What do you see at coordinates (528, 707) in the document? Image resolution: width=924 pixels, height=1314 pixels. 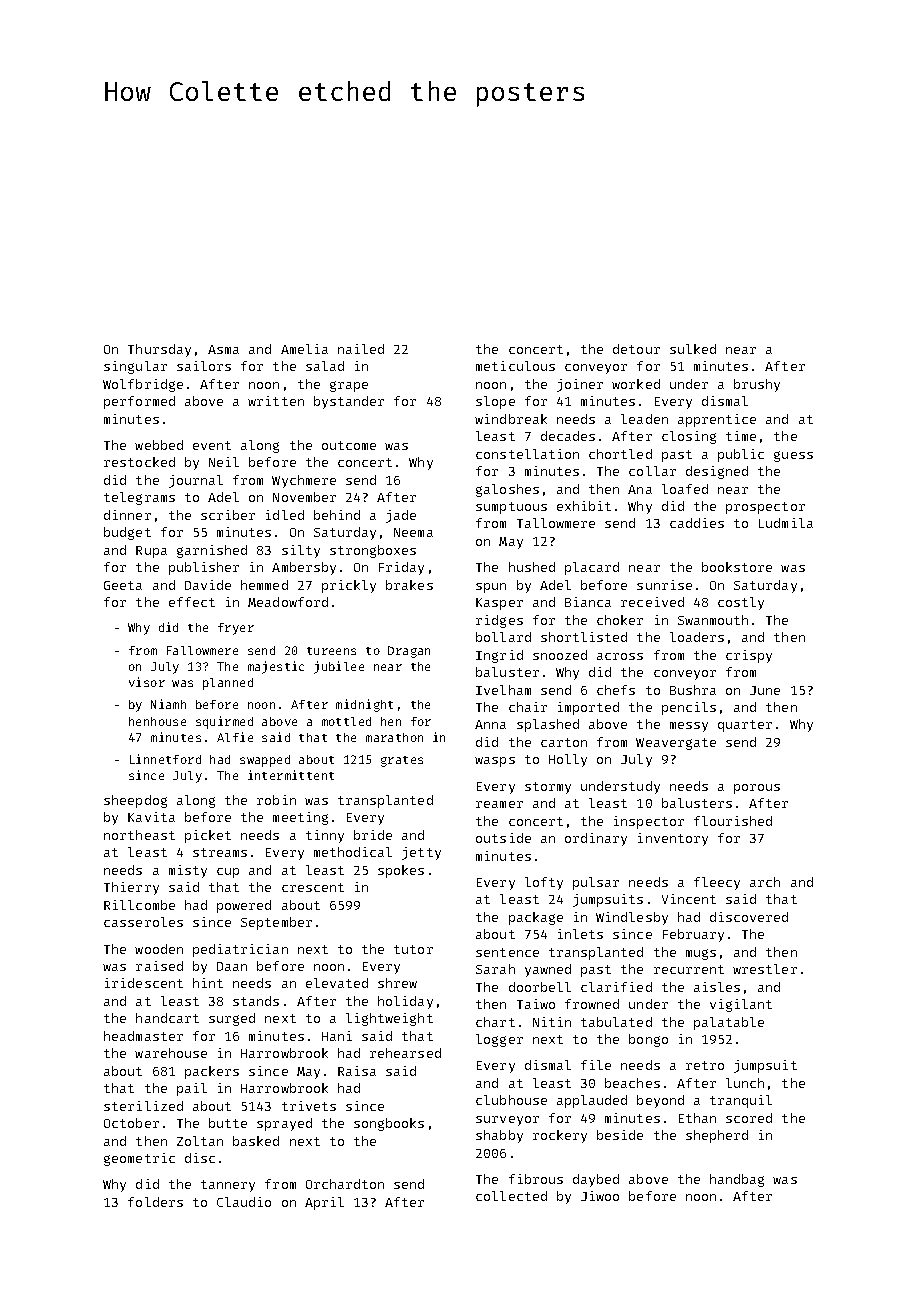 I see `chair` at bounding box center [528, 707].
